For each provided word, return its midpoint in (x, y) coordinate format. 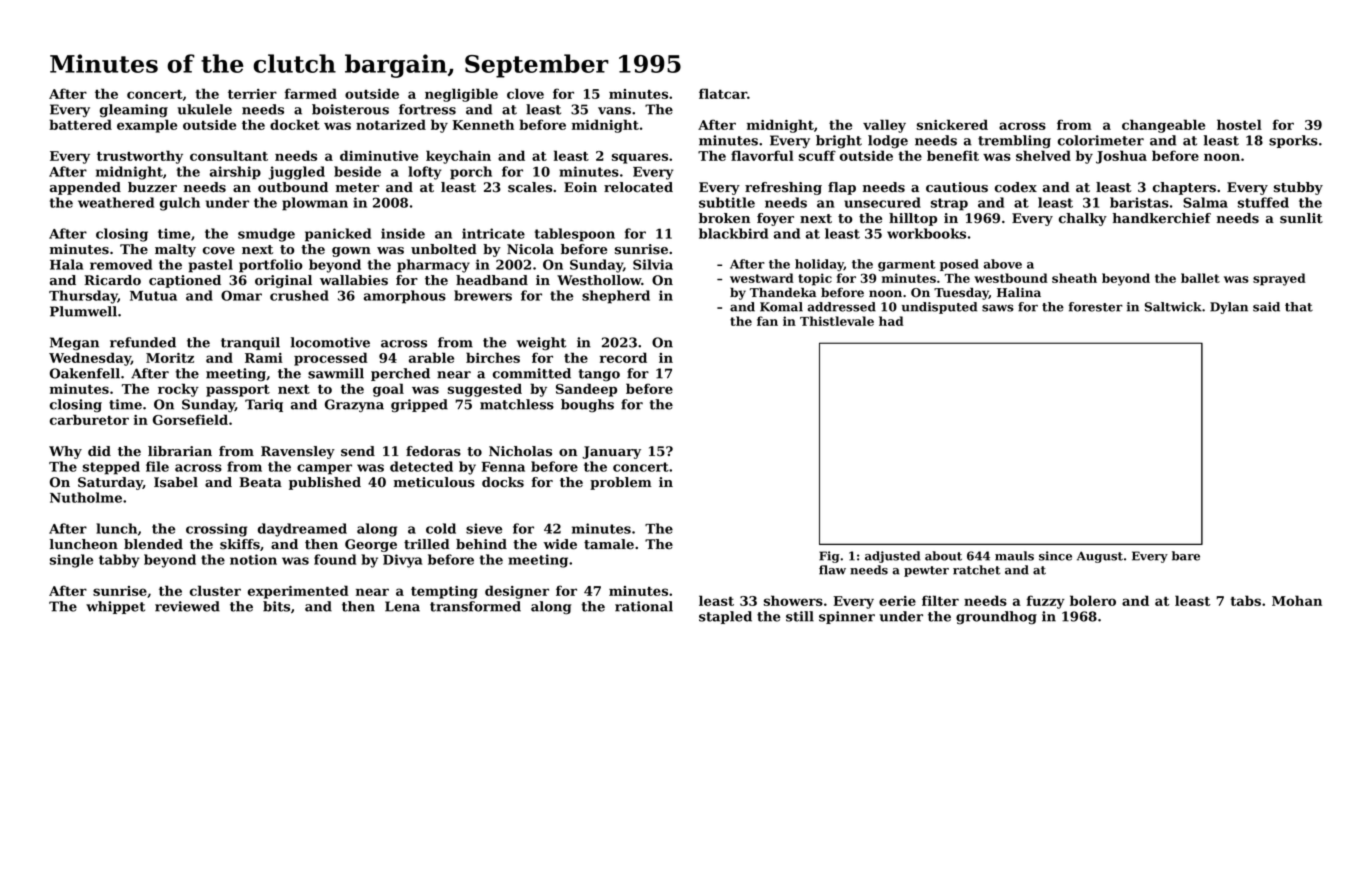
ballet (1200, 278)
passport (238, 391)
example (147, 126)
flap (842, 188)
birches (493, 357)
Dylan (1229, 308)
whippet (115, 607)
